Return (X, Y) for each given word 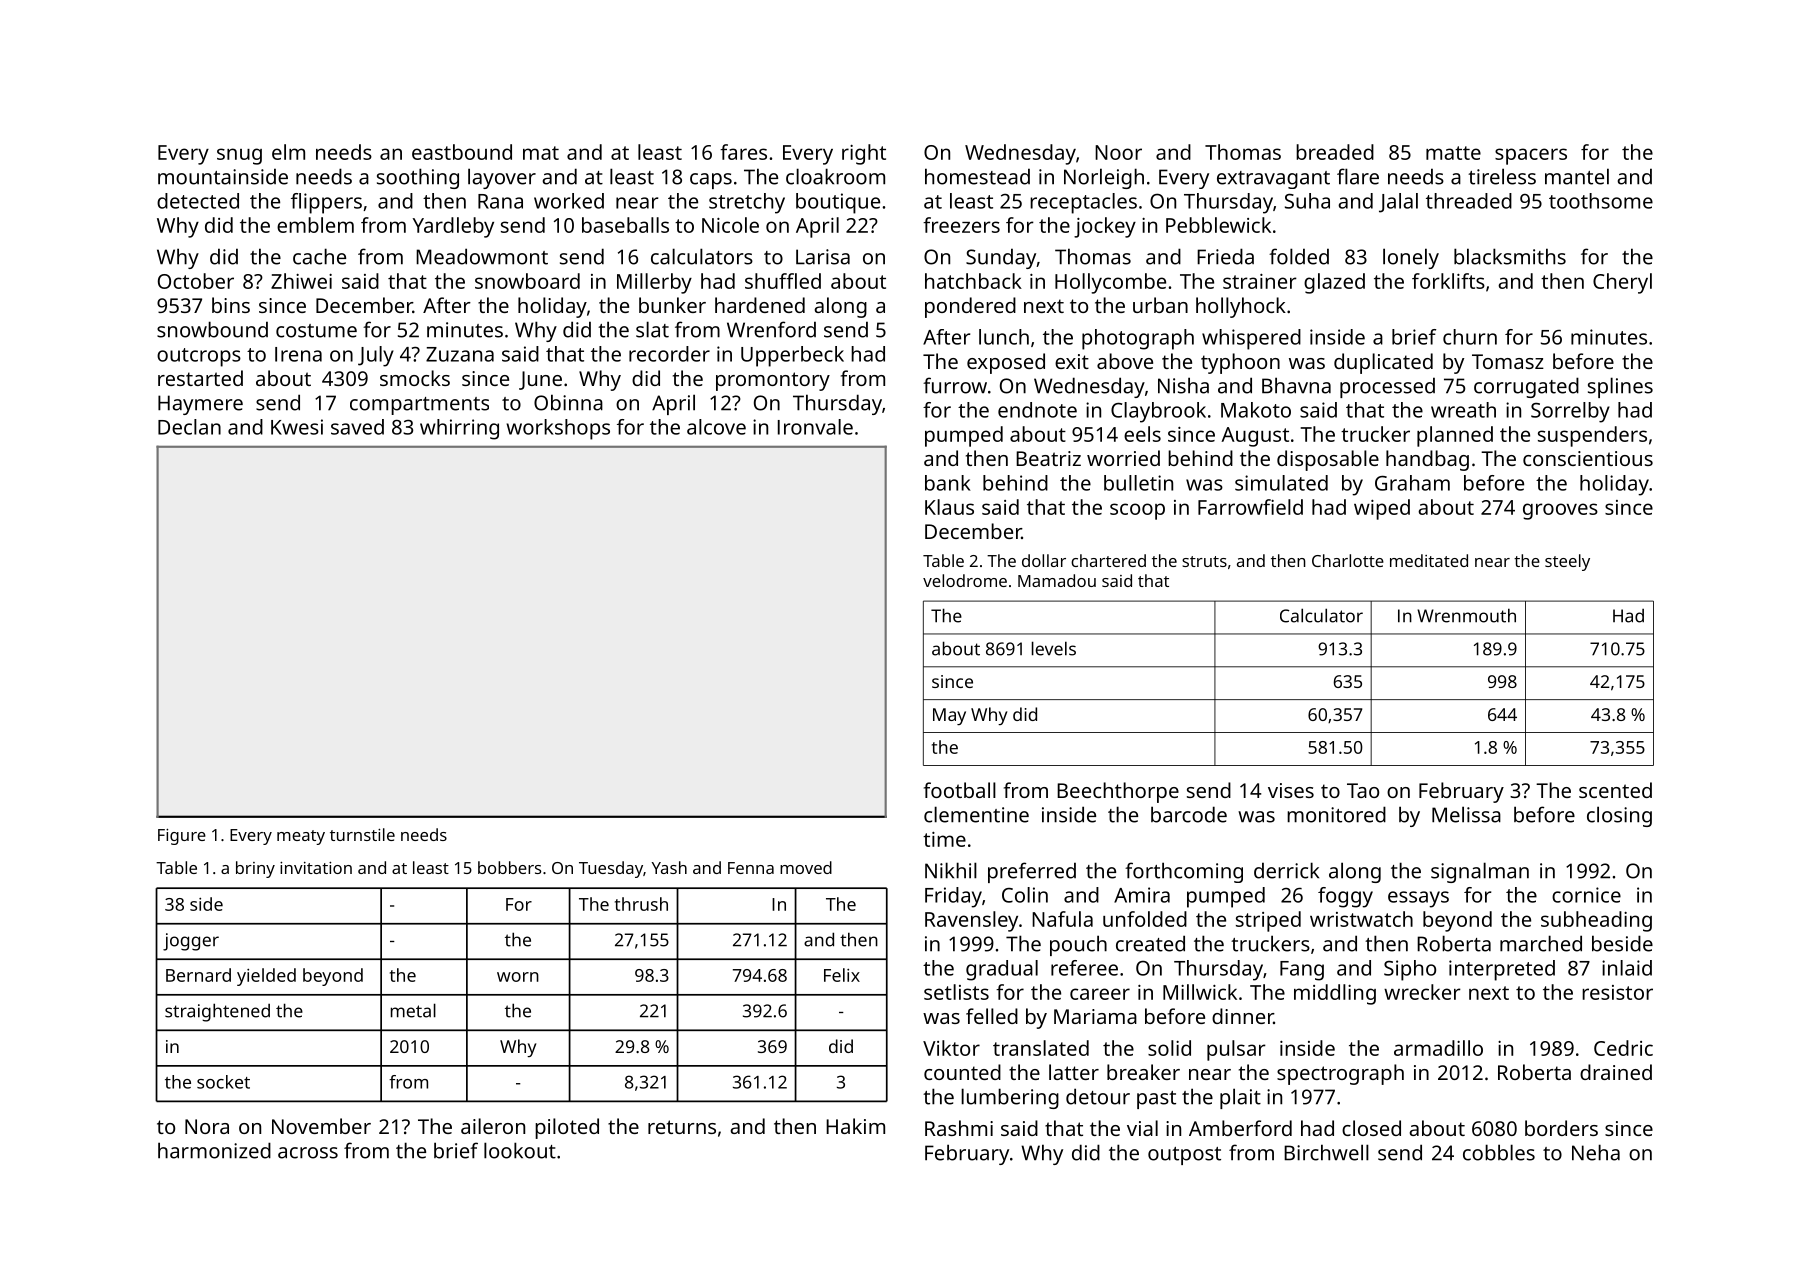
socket (223, 1082)
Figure (182, 837)
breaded (1335, 152)
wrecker (1422, 992)
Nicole (730, 225)
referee (1084, 968)
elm (288, 152)
